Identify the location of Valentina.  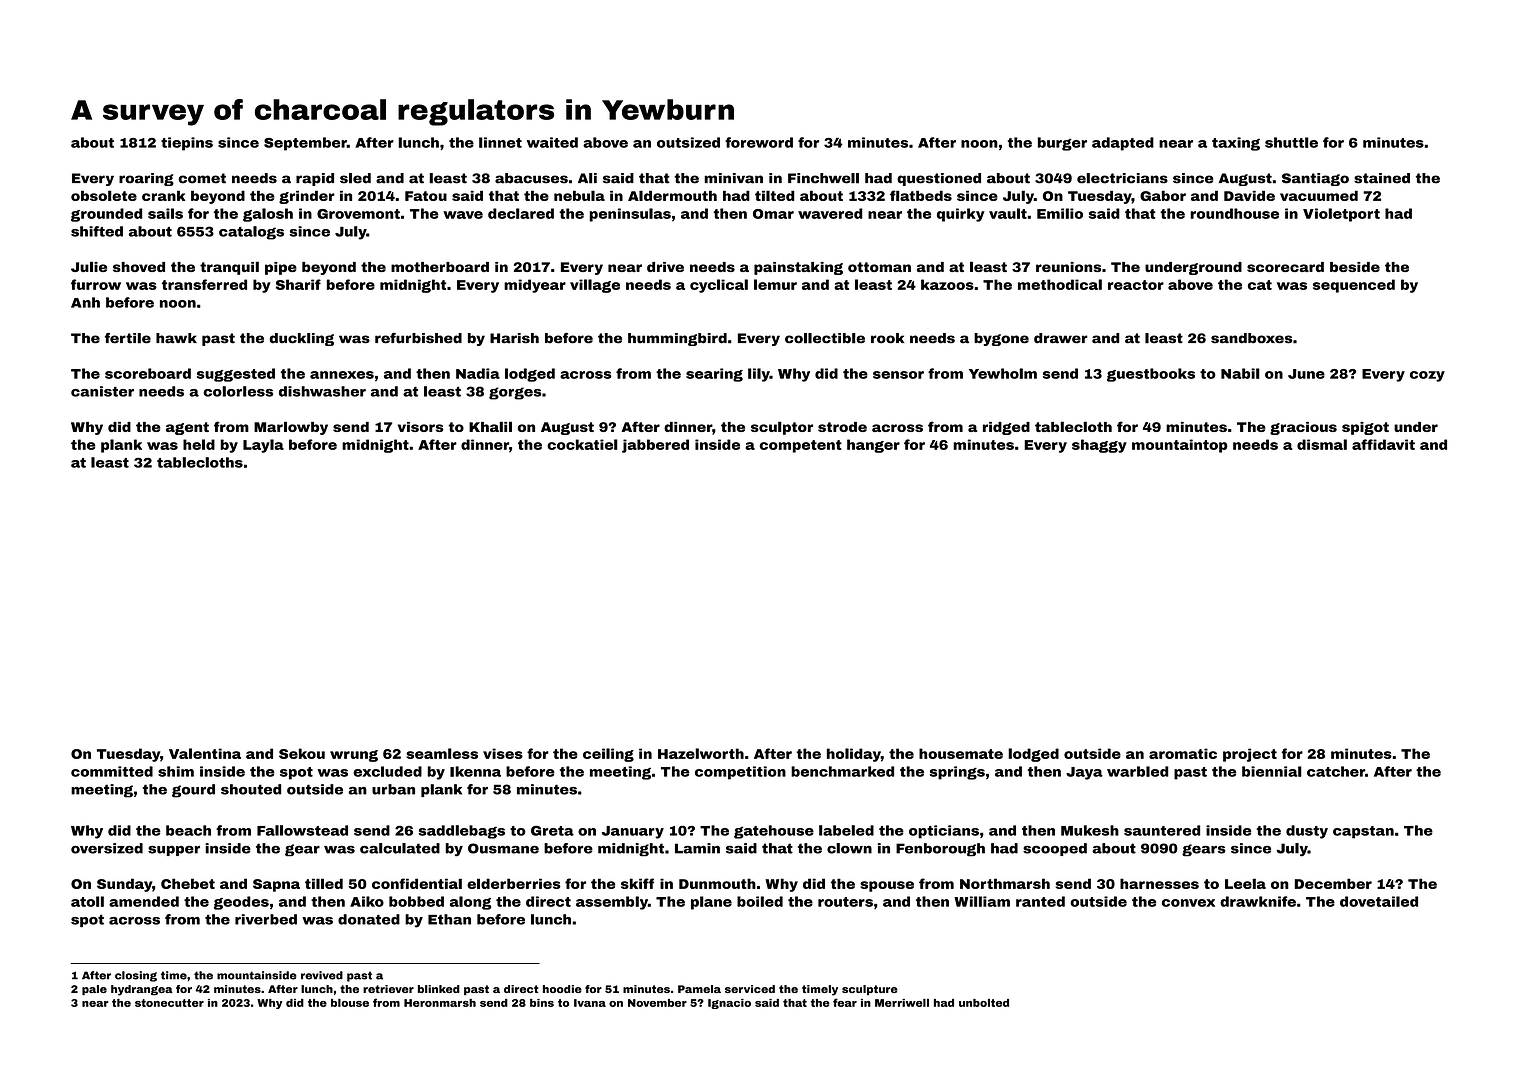
(205, 753).
